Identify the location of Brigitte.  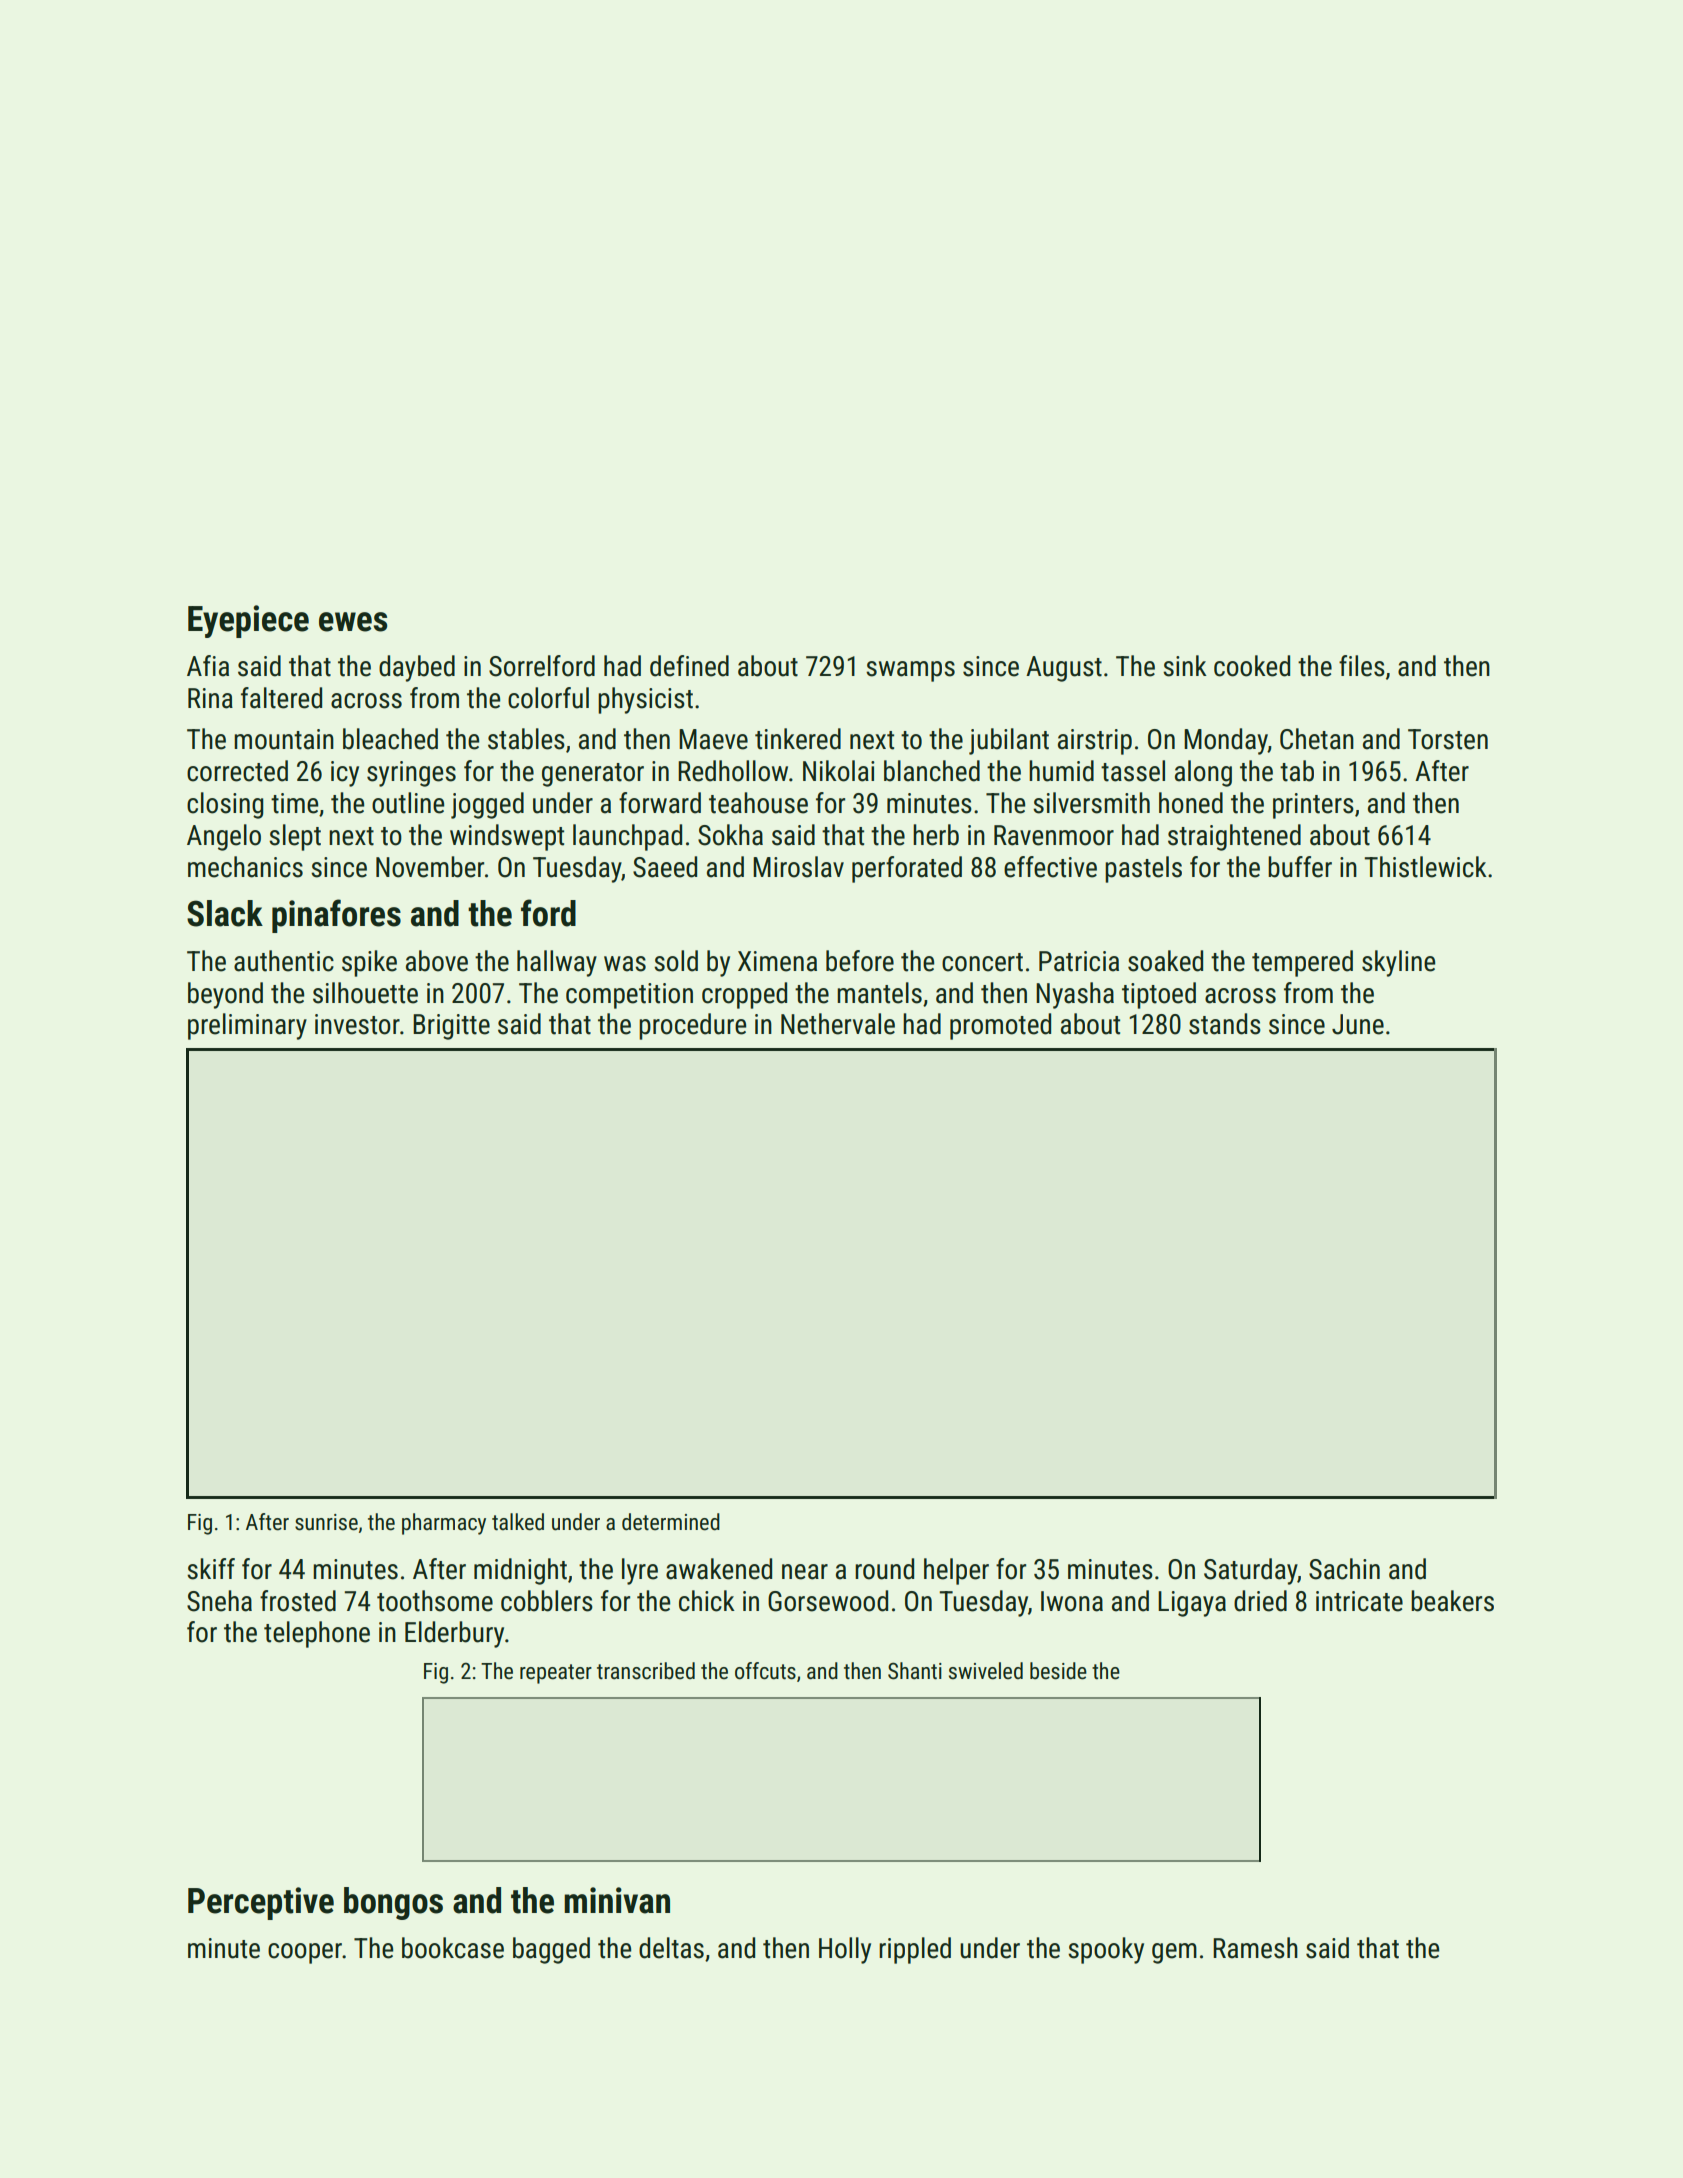
(451, 1027).
